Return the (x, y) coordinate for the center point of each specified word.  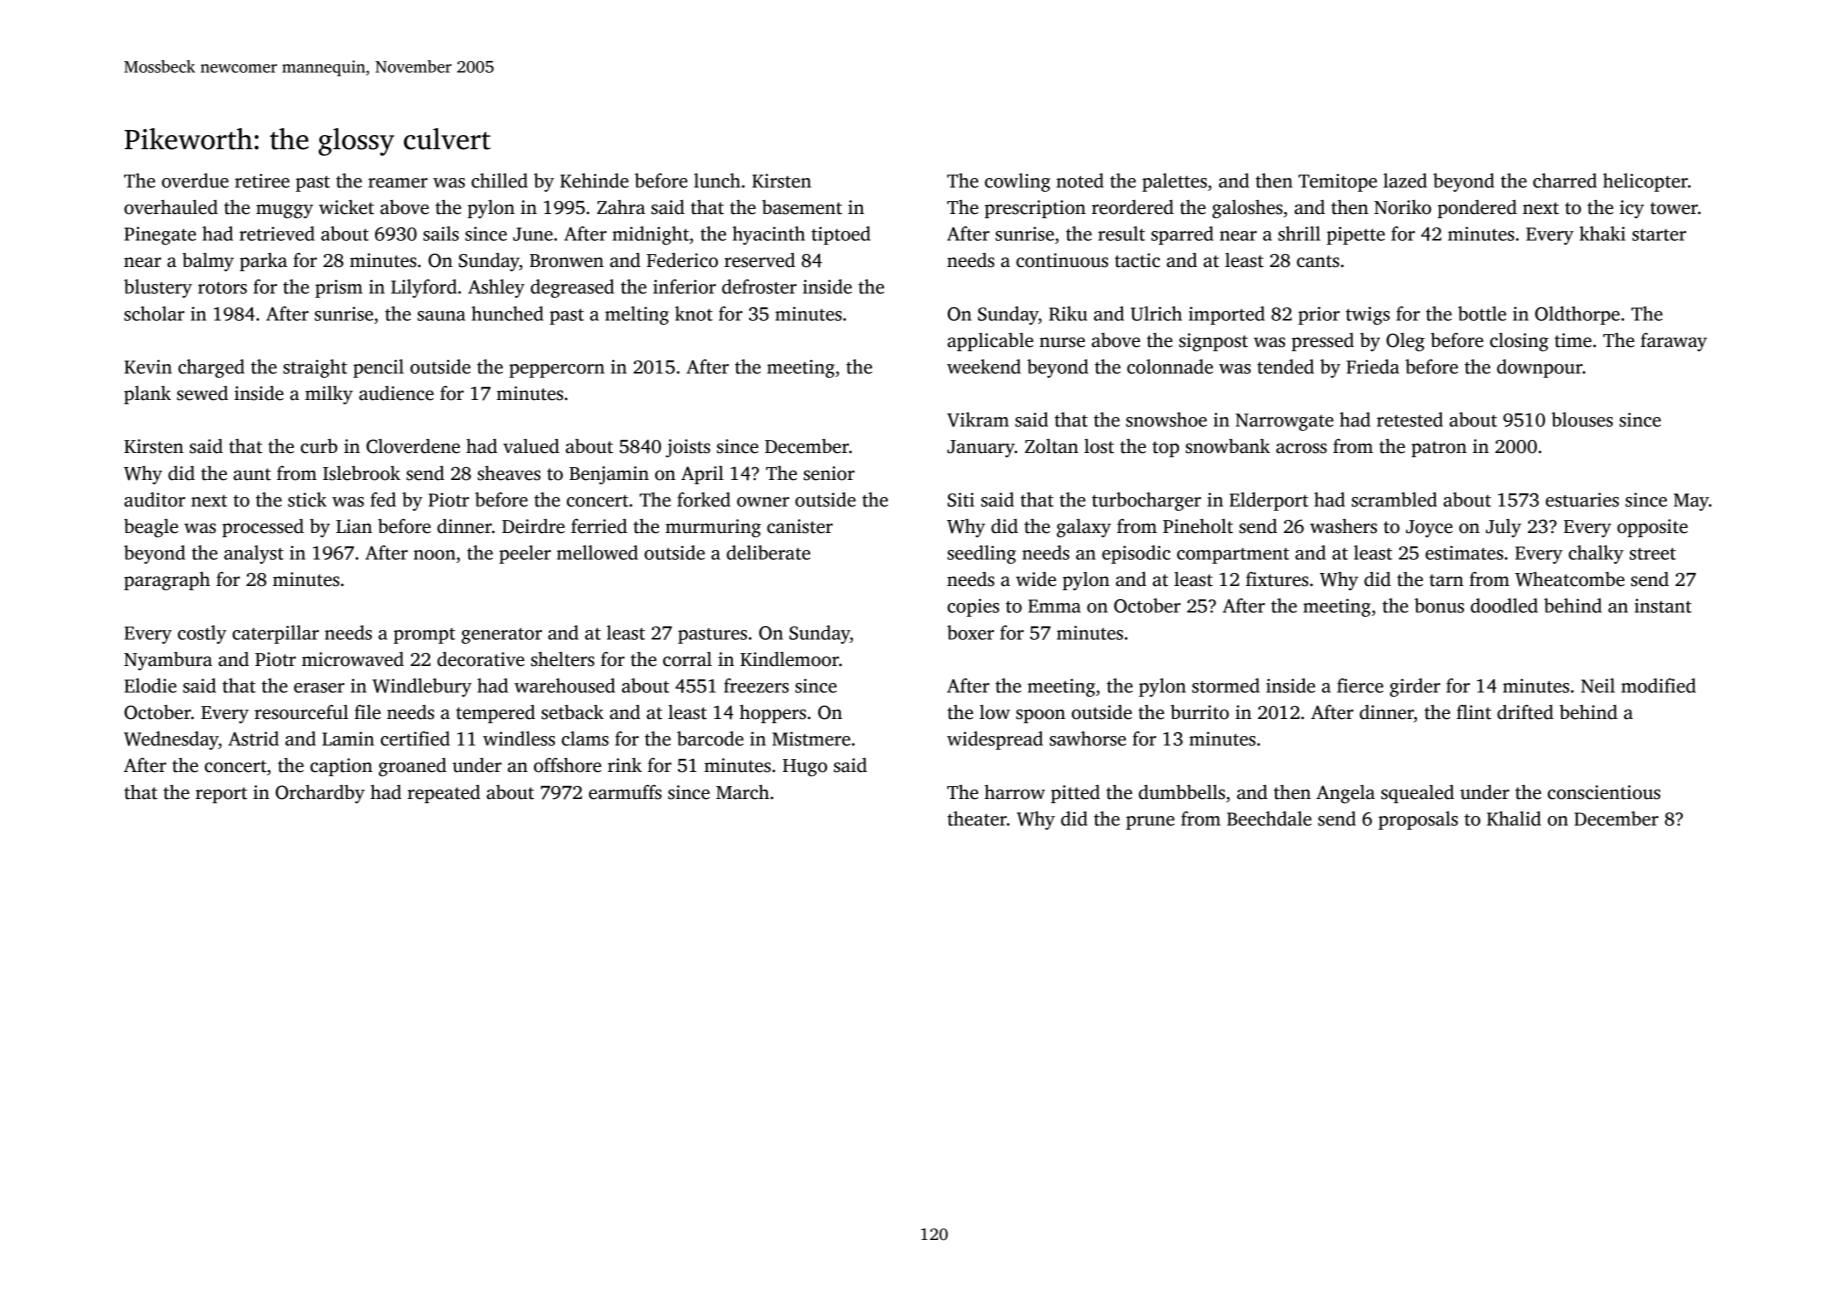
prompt (424, 636)
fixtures (1277, 579)
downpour (1540, 368)
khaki (1602, 233)
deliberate (768, 552)
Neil (1598, 685)
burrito (1200, 712)
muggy (284, 211)
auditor (154, 499)
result (1121, 233)
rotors (222, 288)
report (221, 795)
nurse (1062, 342)
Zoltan (1051, 446)
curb (319, 446)
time (1573, 340)
